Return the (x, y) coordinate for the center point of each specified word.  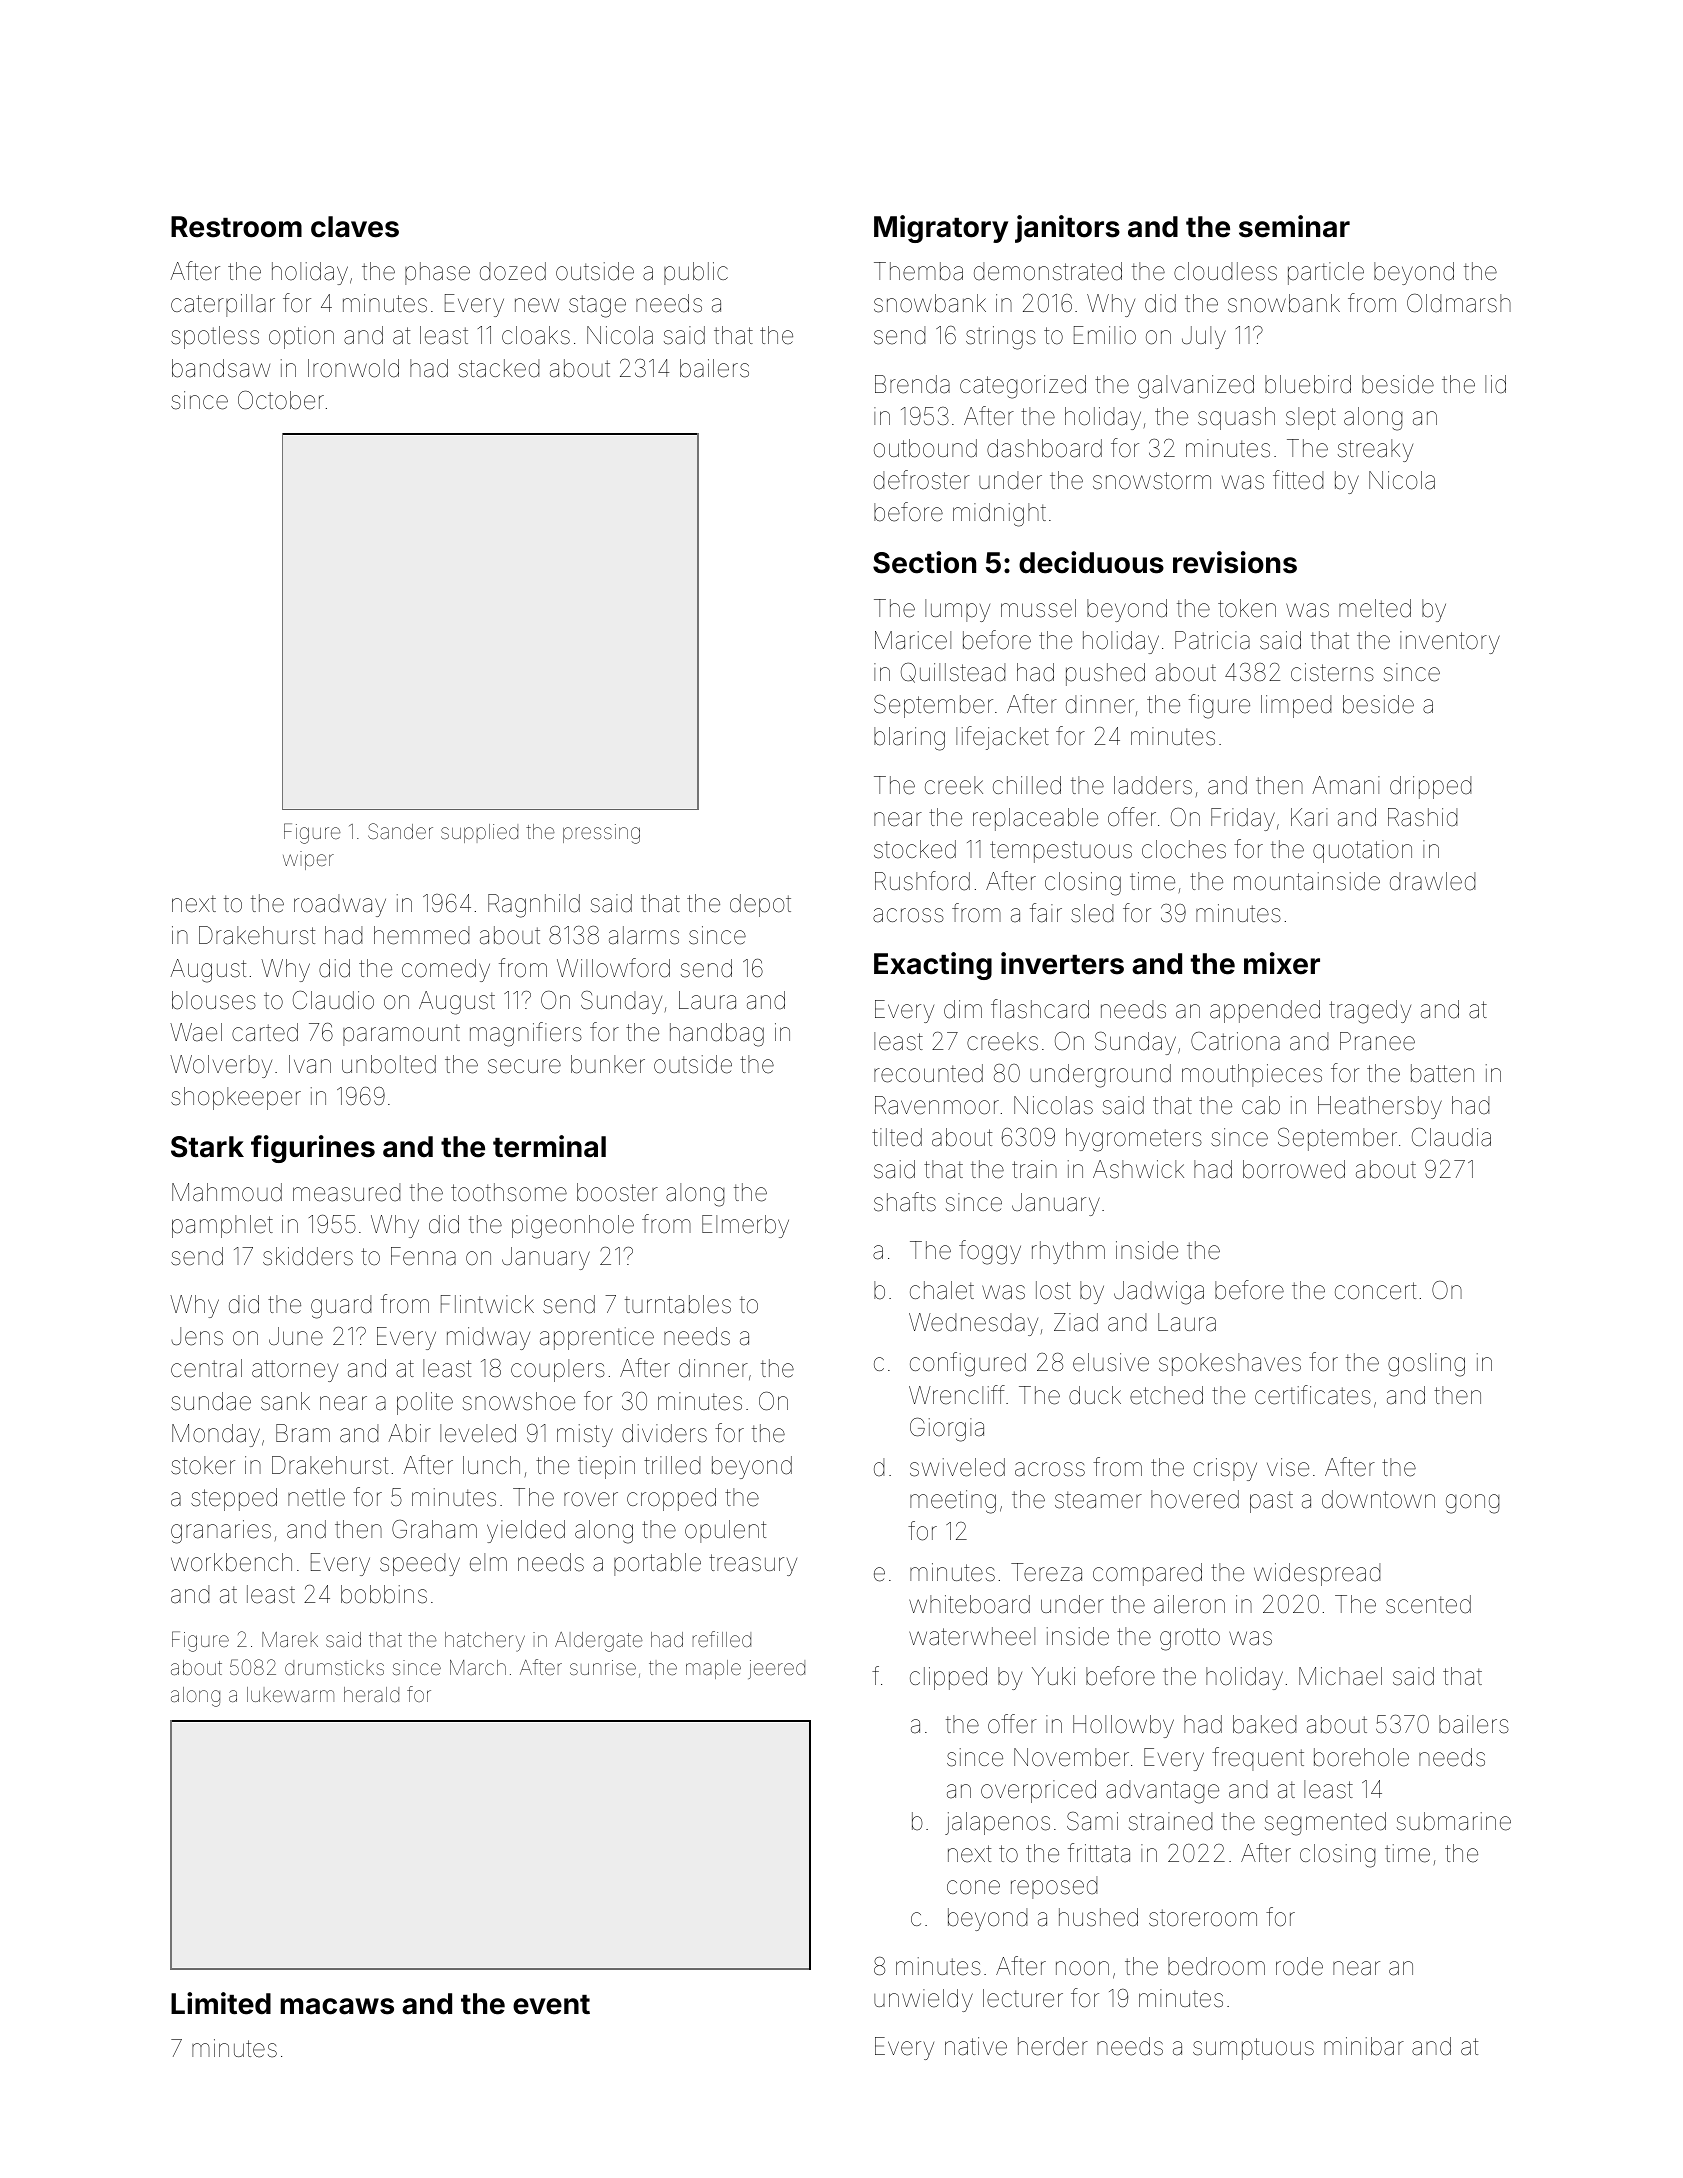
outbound (925, 448)
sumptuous (1253, 2049)
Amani (1346, 785)
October (281, 400)
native (976, 2046)
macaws (337, 2006)
